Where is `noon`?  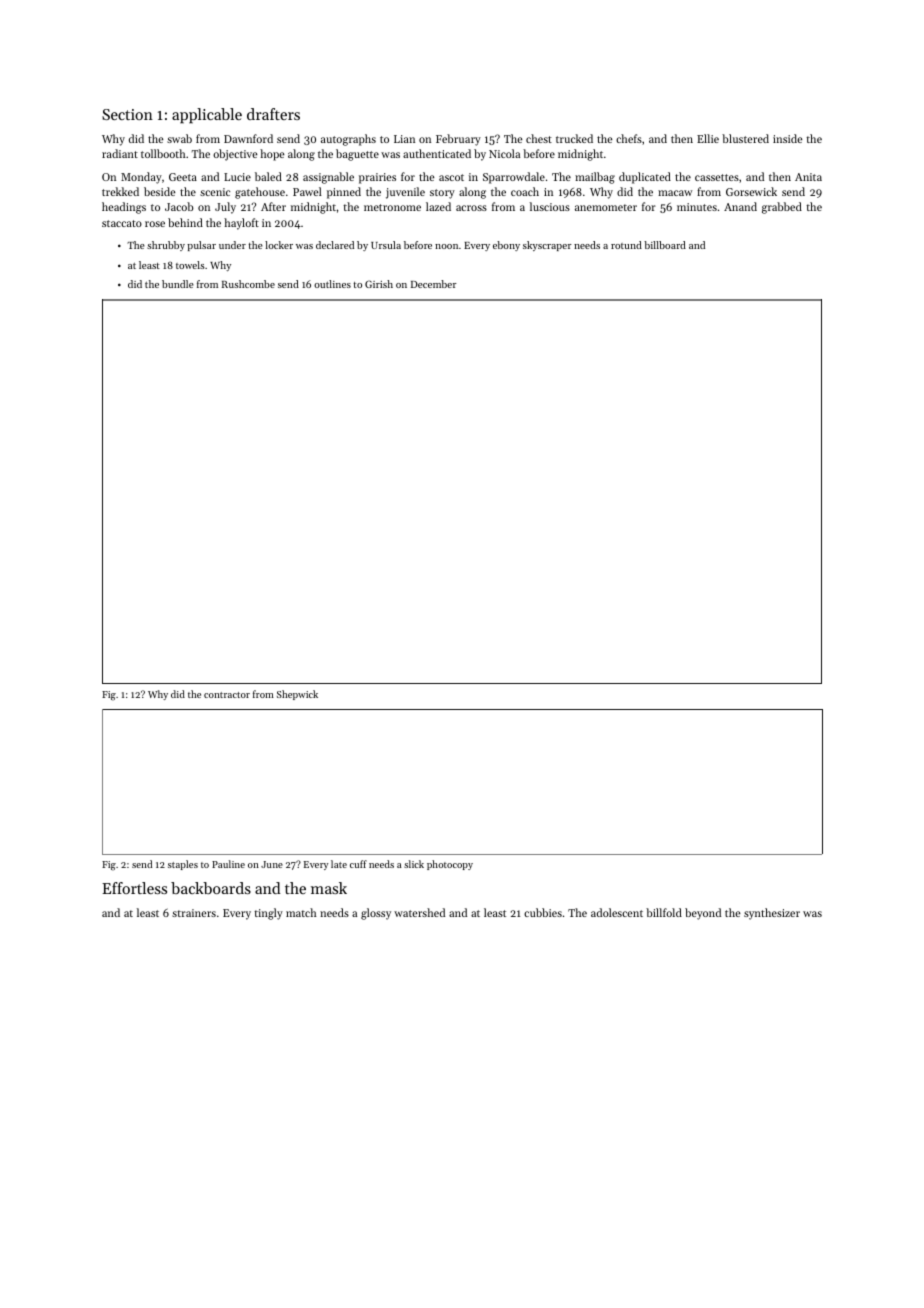 noon is located at coordinates (446, 246).
